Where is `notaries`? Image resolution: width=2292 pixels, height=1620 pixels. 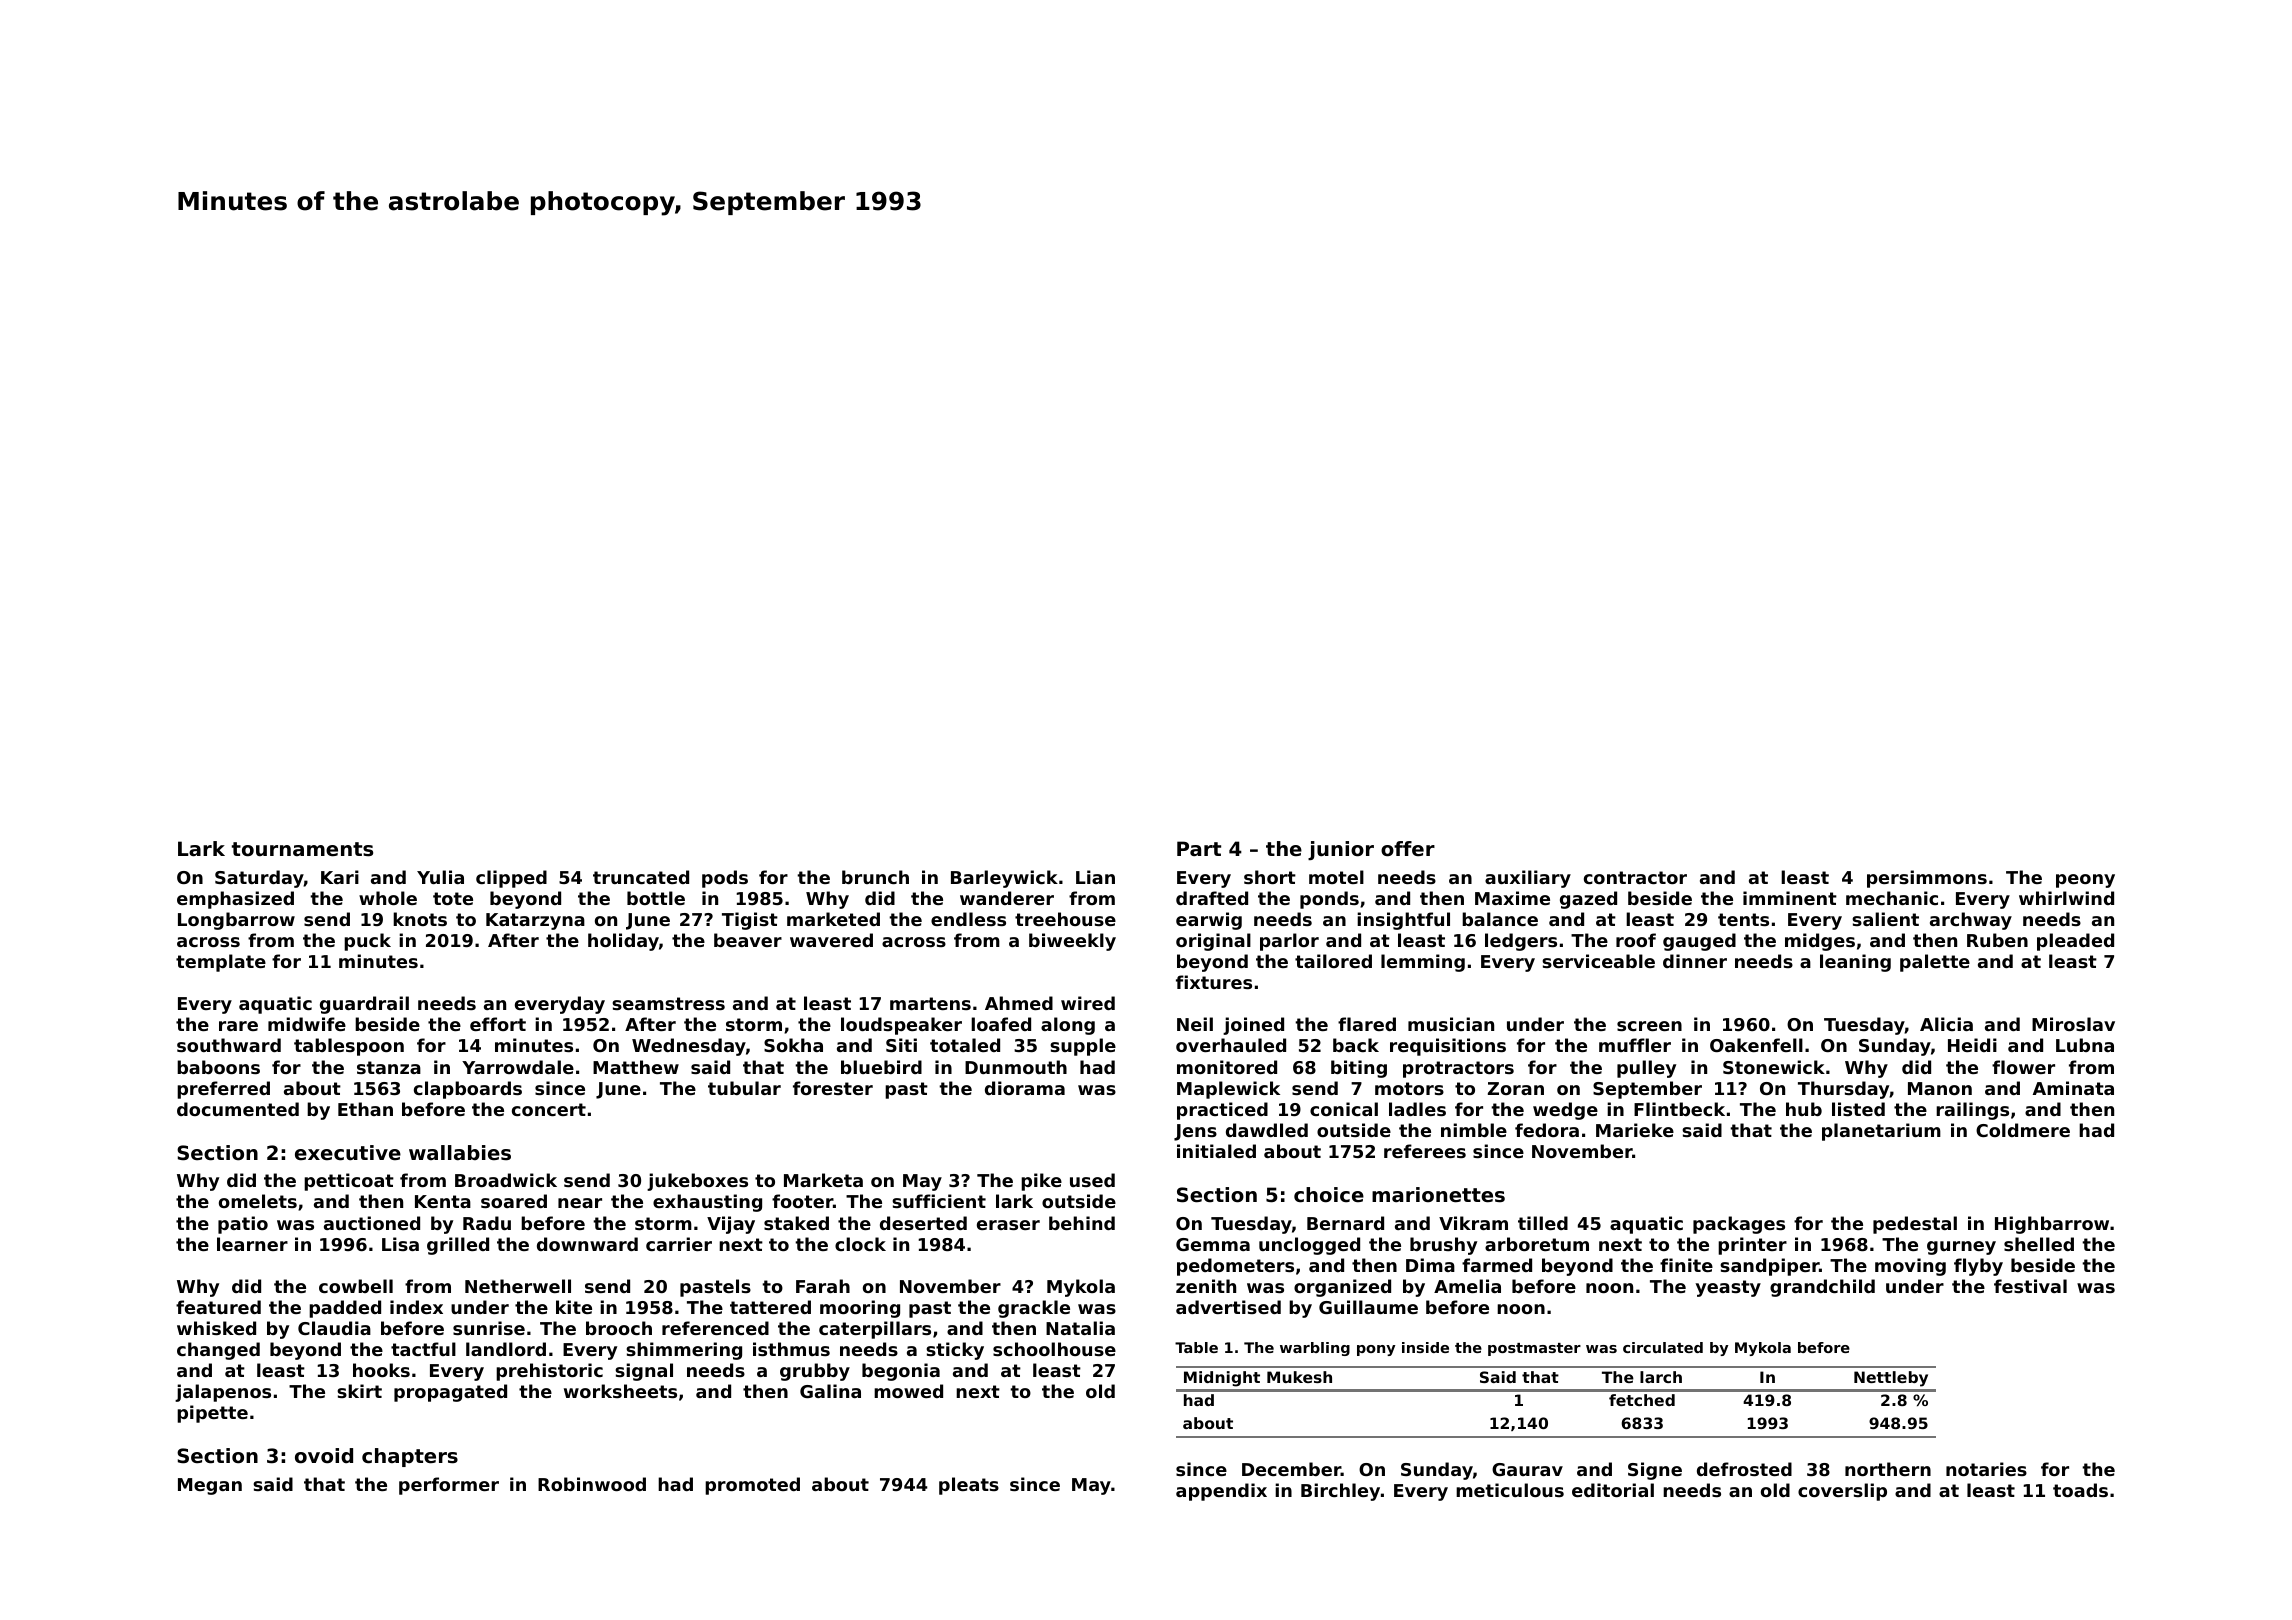 notaries is located at coordinates (1986, 1469).
